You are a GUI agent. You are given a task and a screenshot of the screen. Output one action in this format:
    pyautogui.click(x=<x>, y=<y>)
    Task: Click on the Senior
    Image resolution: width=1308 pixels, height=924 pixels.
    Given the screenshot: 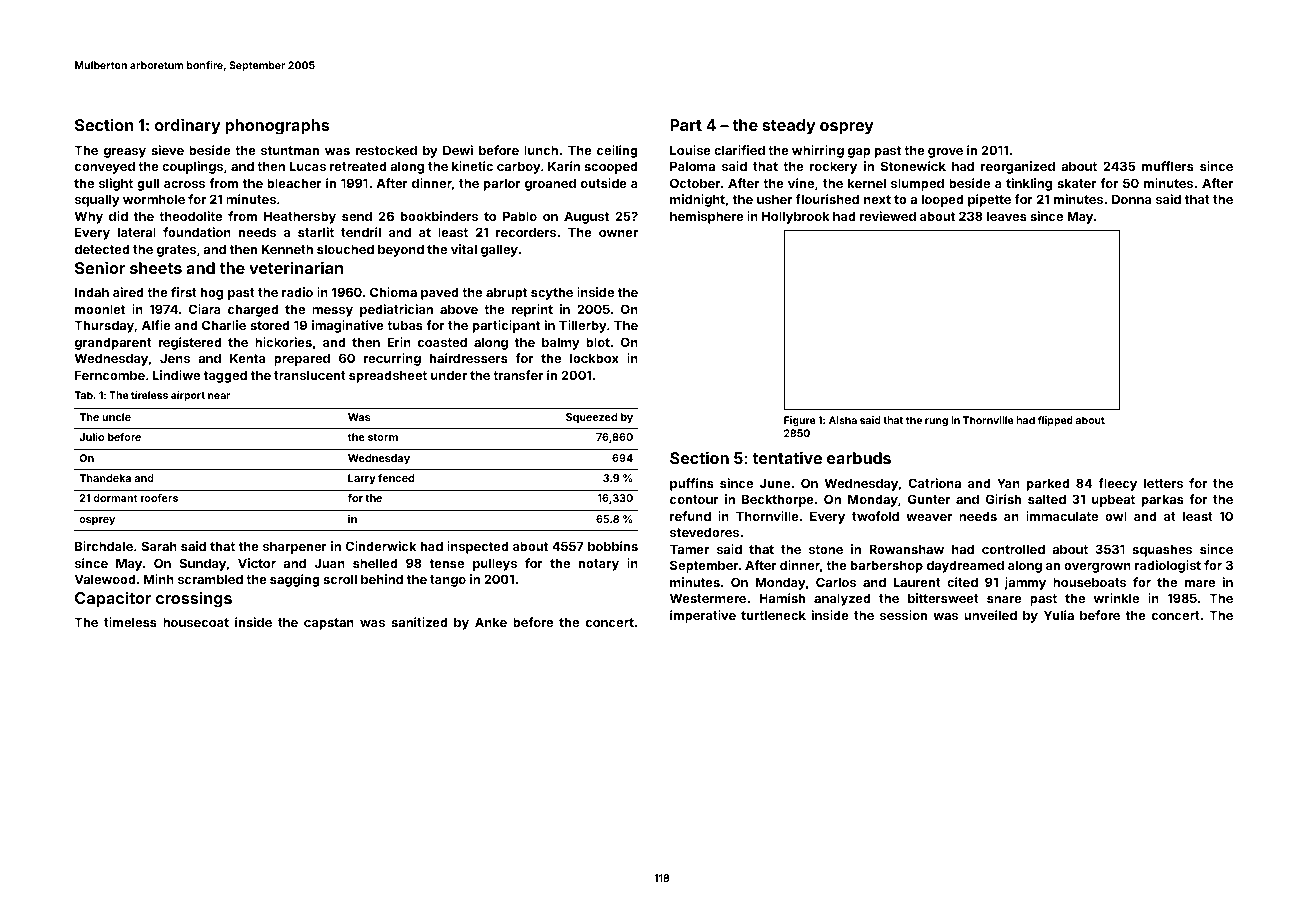 What is the action you would take?
    pyautogui.click(x=100, y=267)
